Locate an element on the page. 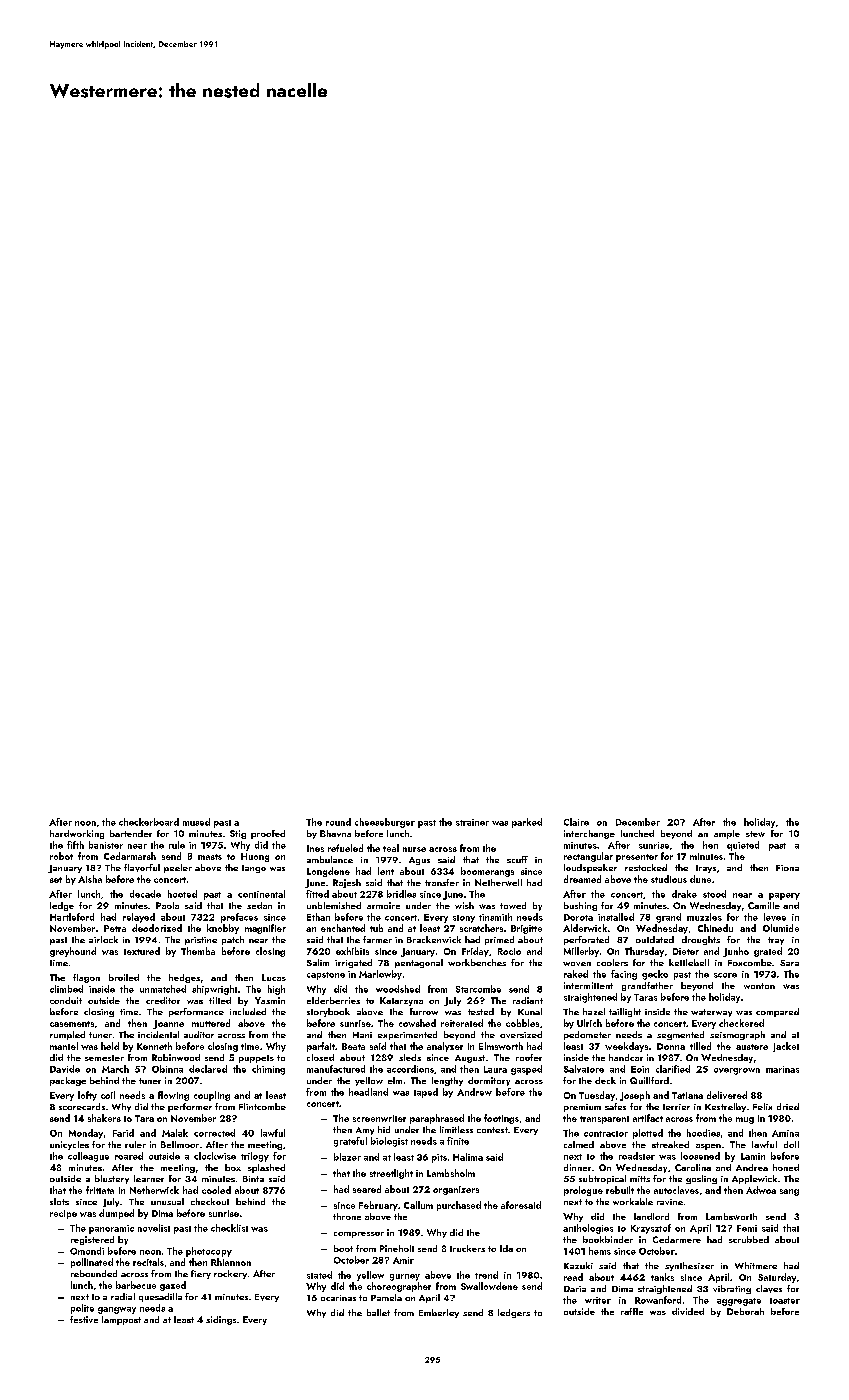 The image size is (849, 1400). muzzles is located at coordinates (704, 917).
